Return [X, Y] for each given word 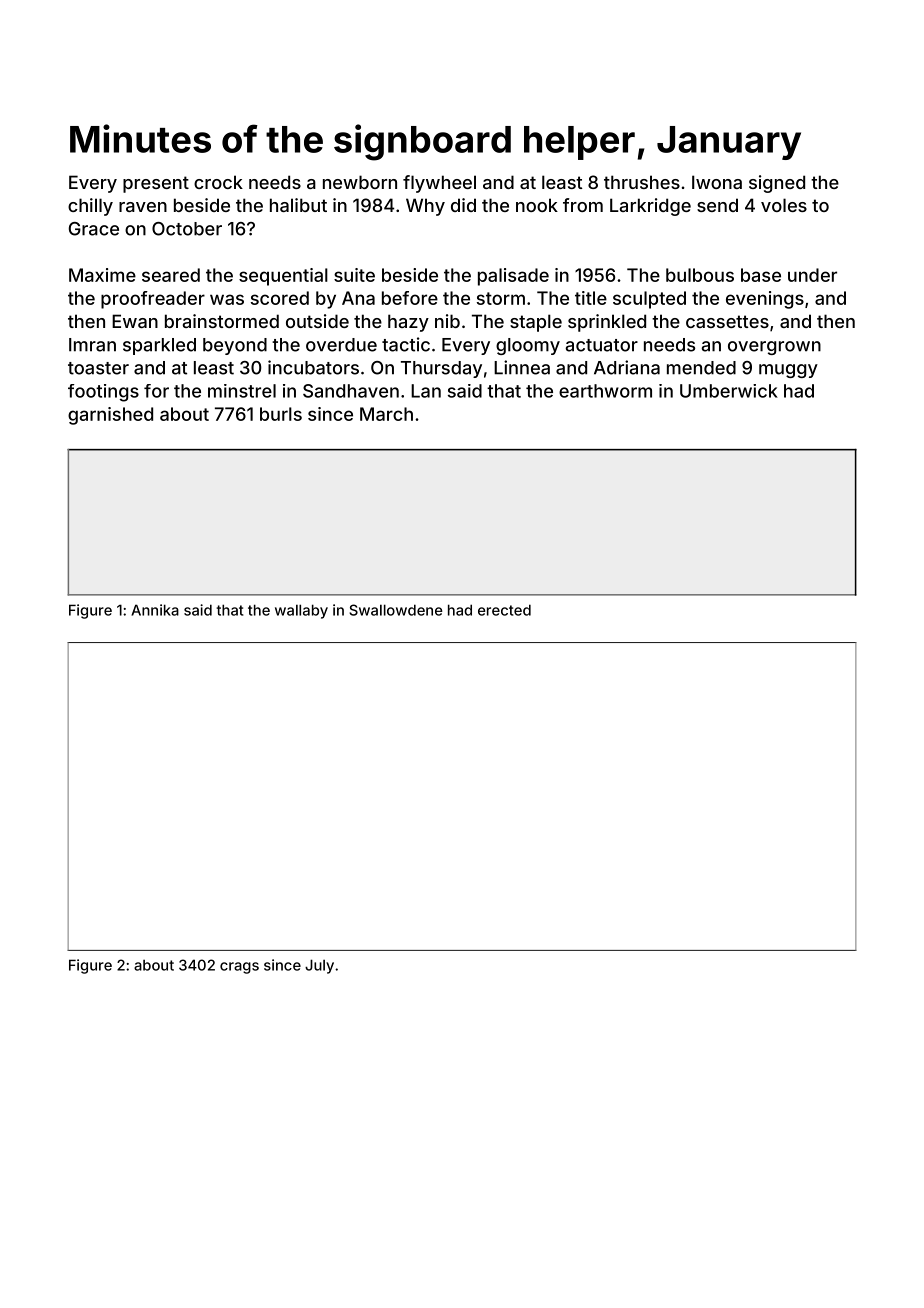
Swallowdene [395, 610]
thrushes [642, 182]
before [410, 298]
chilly [90, 207]
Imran [92, 345]
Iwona [717, 182]
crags [239, 968]
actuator [601, 345]
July [319, 966]
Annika [155, 610]
